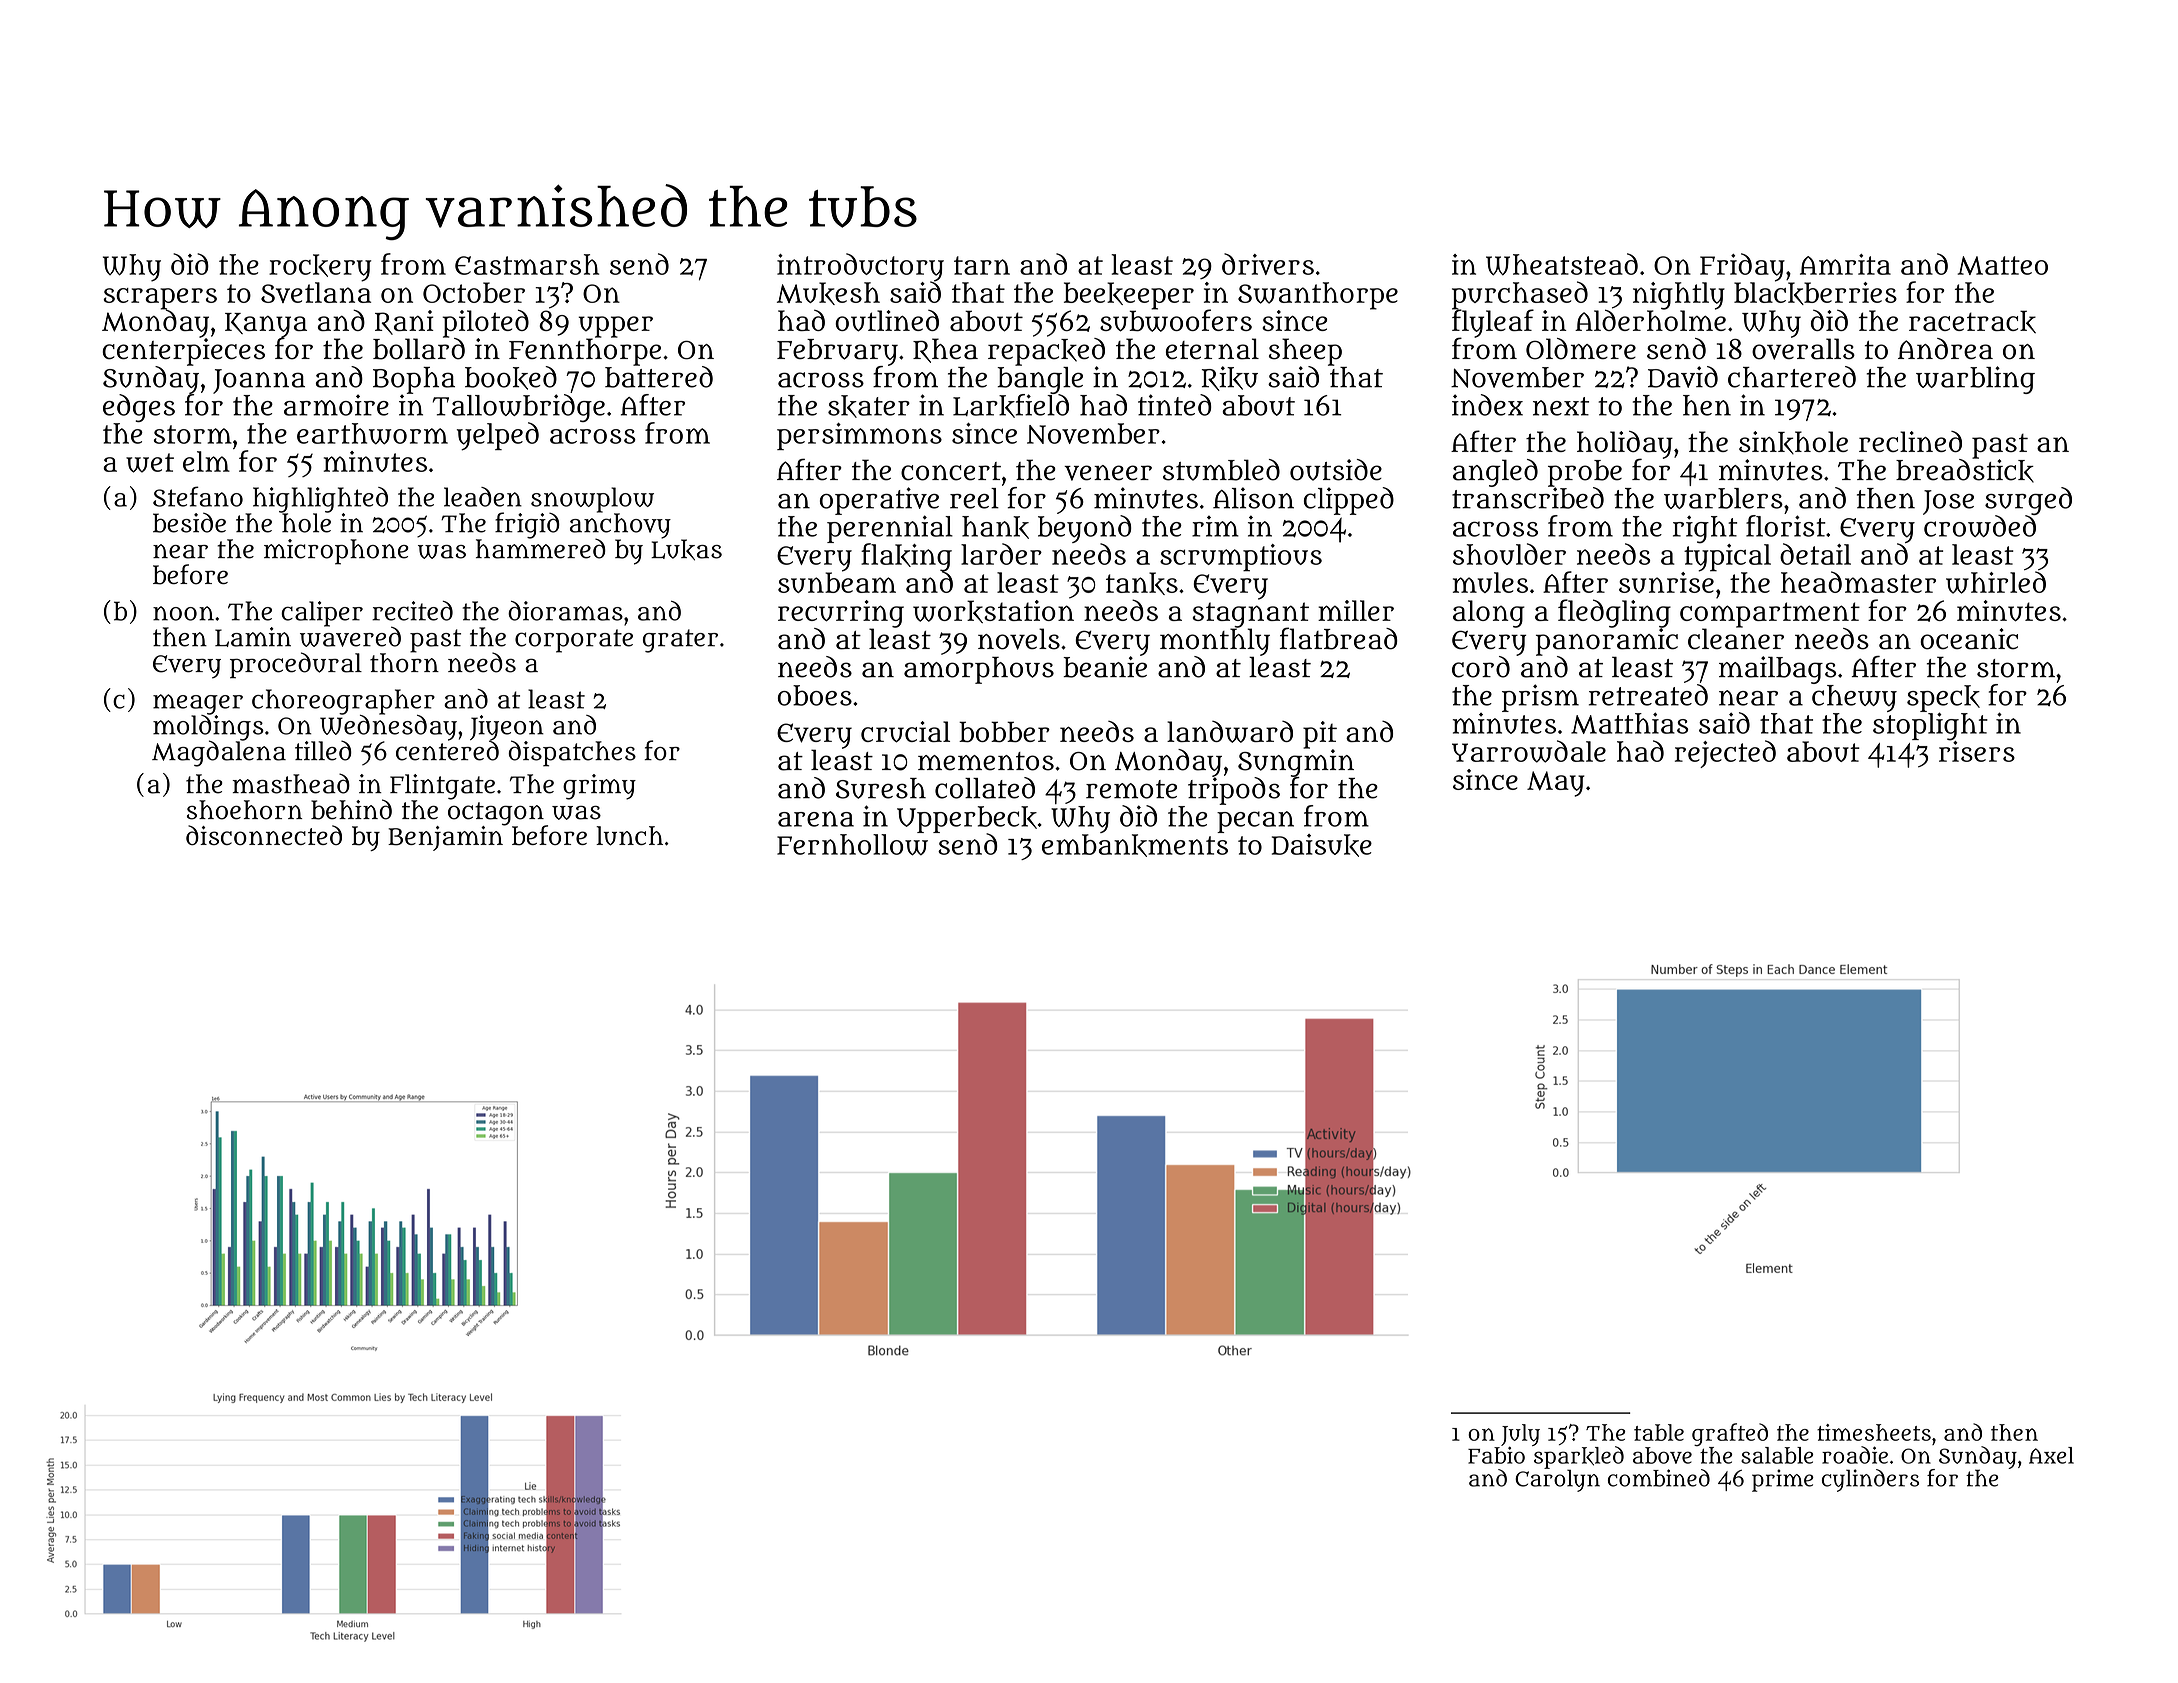  What do you see at coordinates (519, 408) in the screenshot?
I see `Tallowbridge` at bounding box center [519, 408].
